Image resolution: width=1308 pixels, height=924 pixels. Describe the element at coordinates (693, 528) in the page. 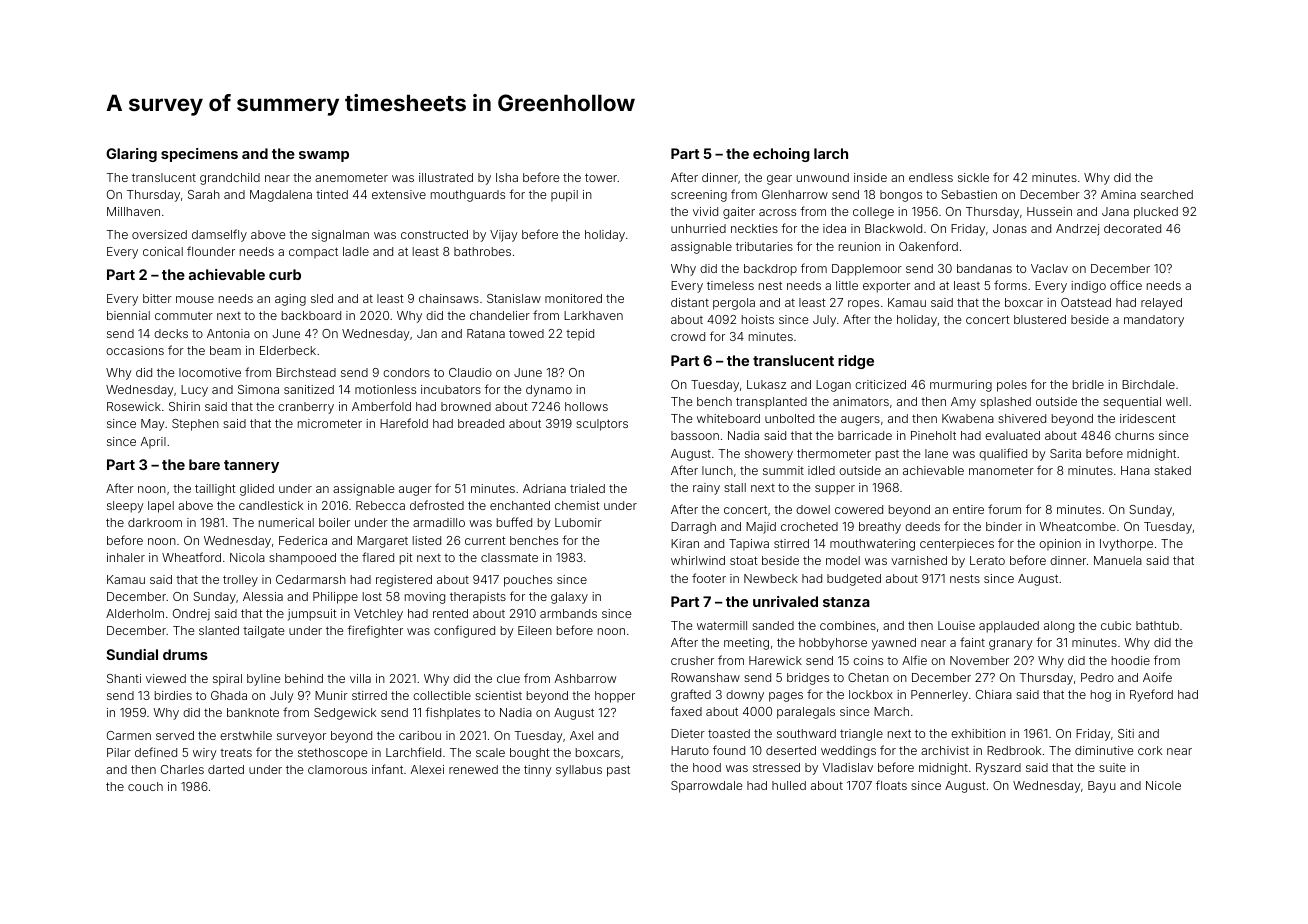

I see `Darragh` at that location.
